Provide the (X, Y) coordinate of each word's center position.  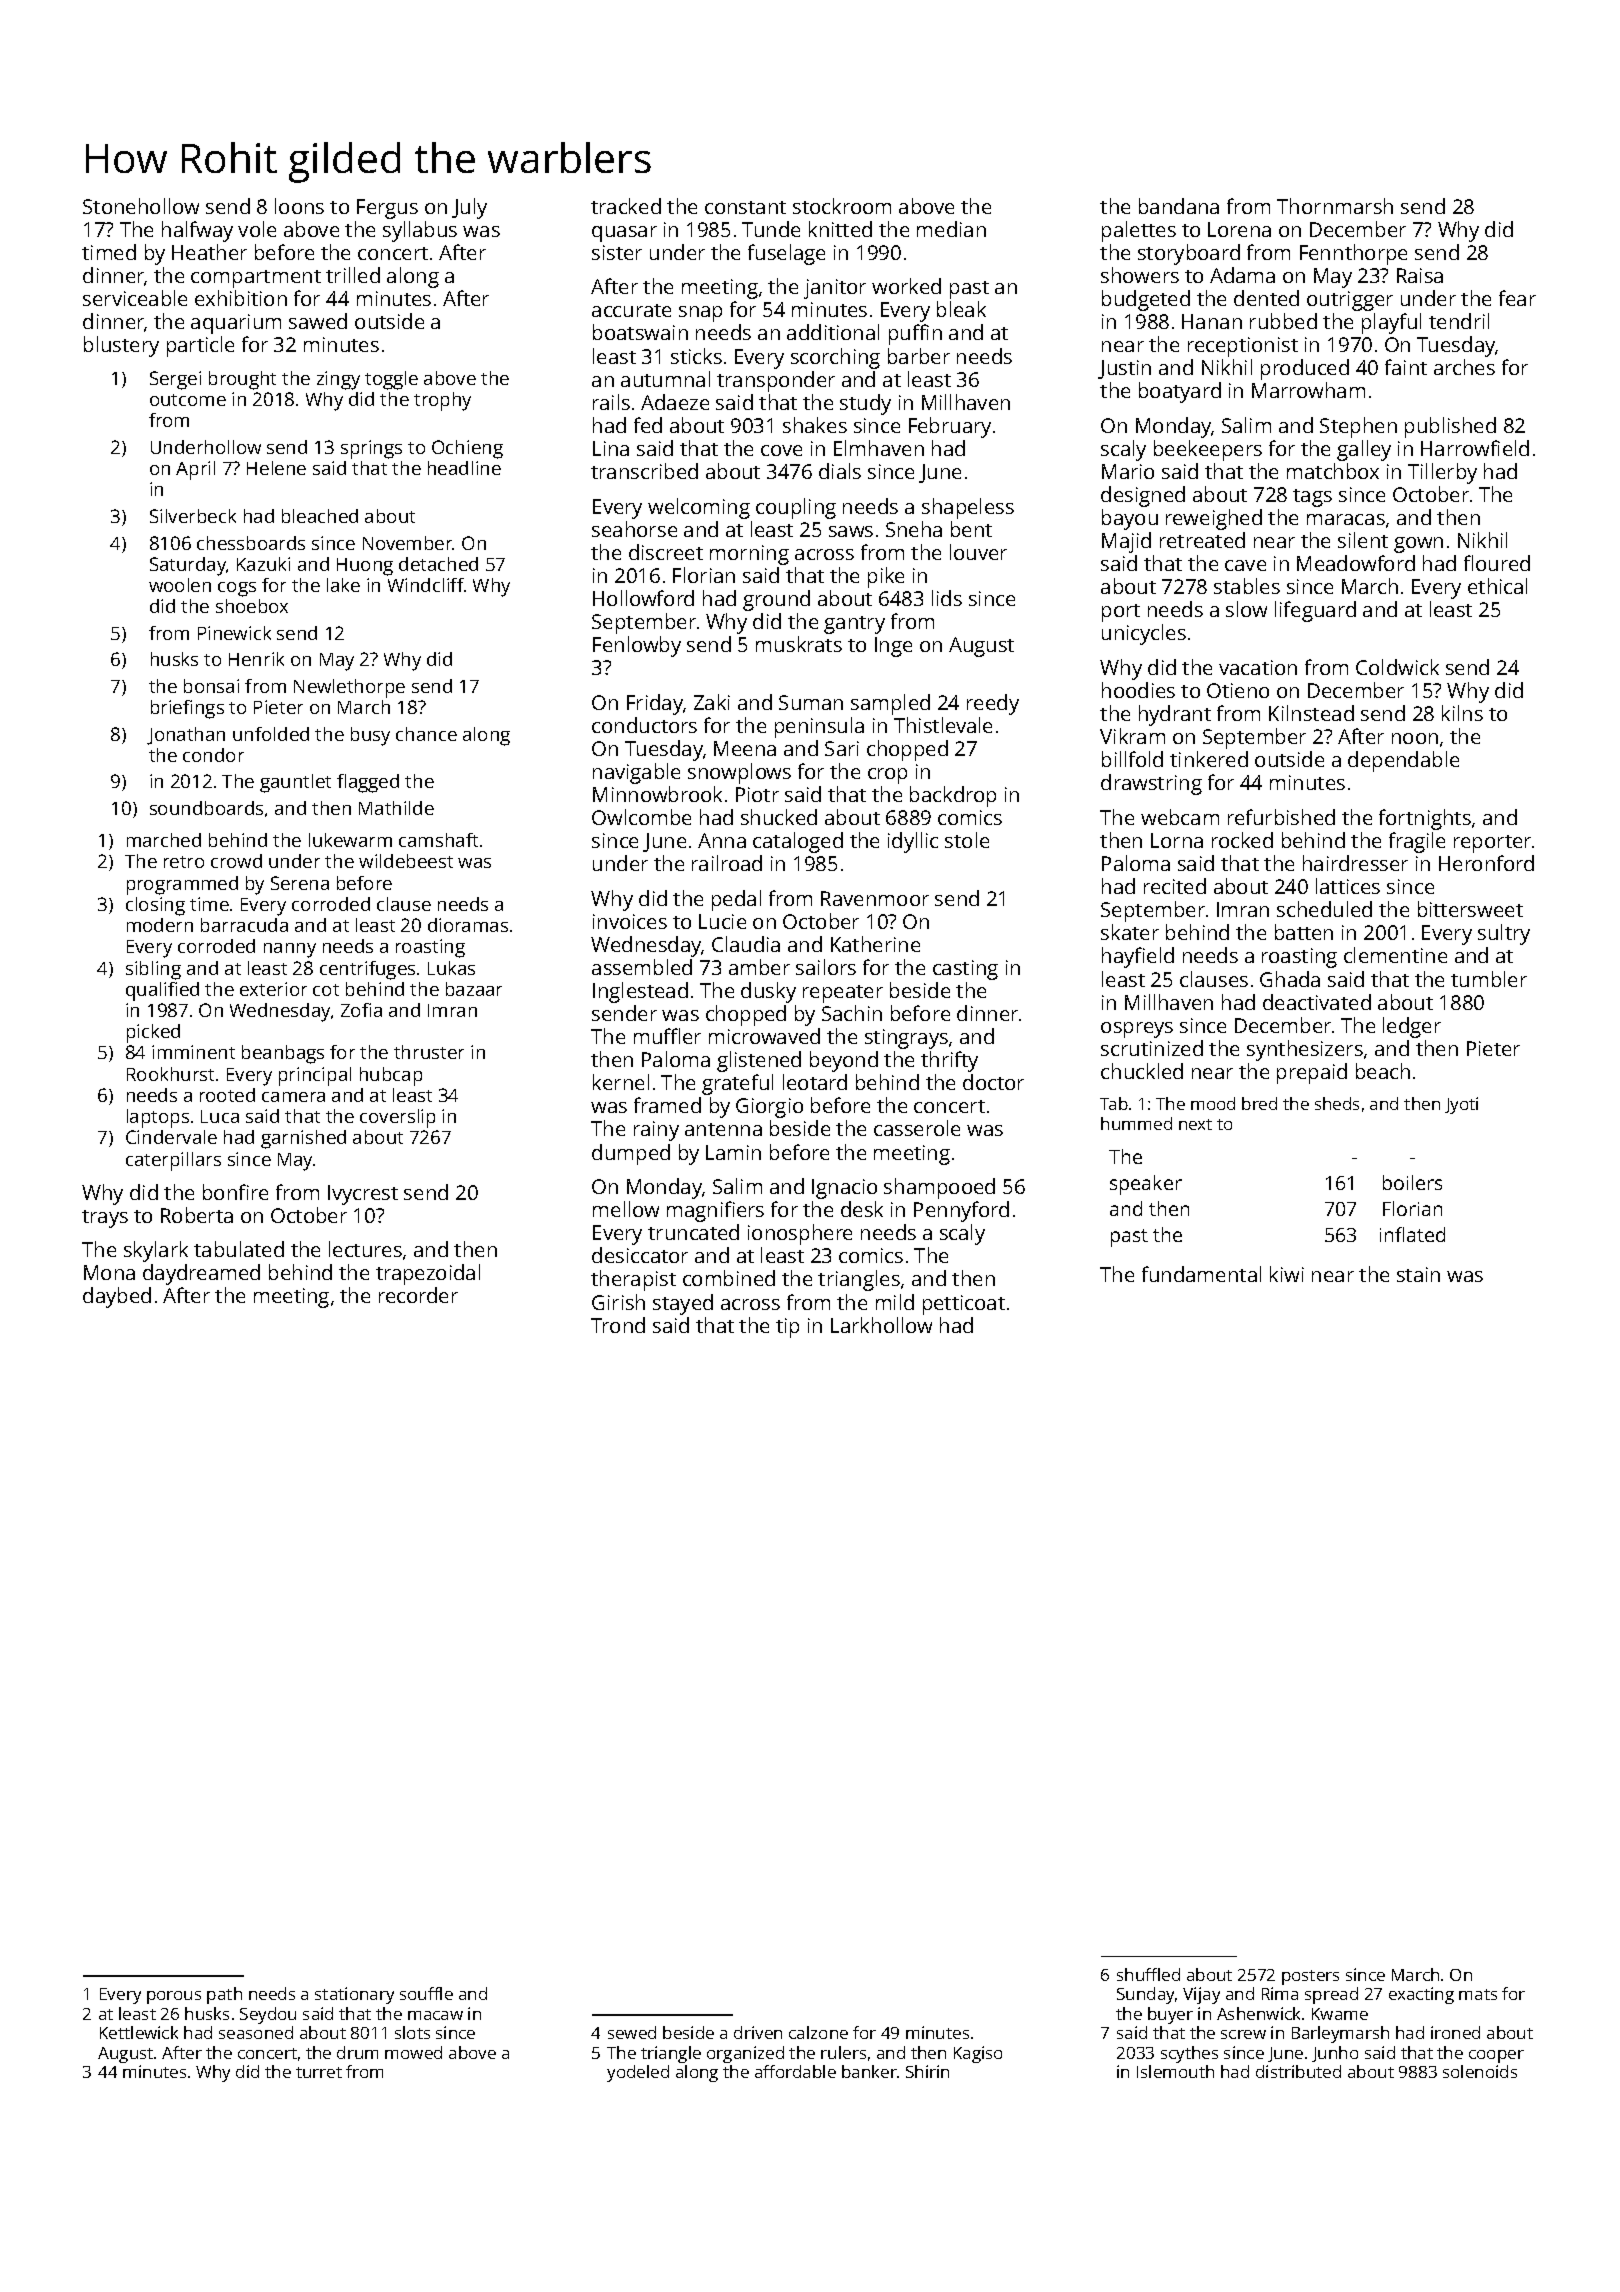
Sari (842, 748)
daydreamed (201, 1274)
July (469, 208)
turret (319, 2072)
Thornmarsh (1335, 206)
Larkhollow (881, 1325)
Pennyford (961, 1211)
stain (1418, 1274)
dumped (631, 1154)
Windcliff (426, 585)
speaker (1146, 1185)
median (951, 229)
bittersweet (1470, 909)
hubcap (391, 1076)
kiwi (1287, 1274)
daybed (117, 1297)
